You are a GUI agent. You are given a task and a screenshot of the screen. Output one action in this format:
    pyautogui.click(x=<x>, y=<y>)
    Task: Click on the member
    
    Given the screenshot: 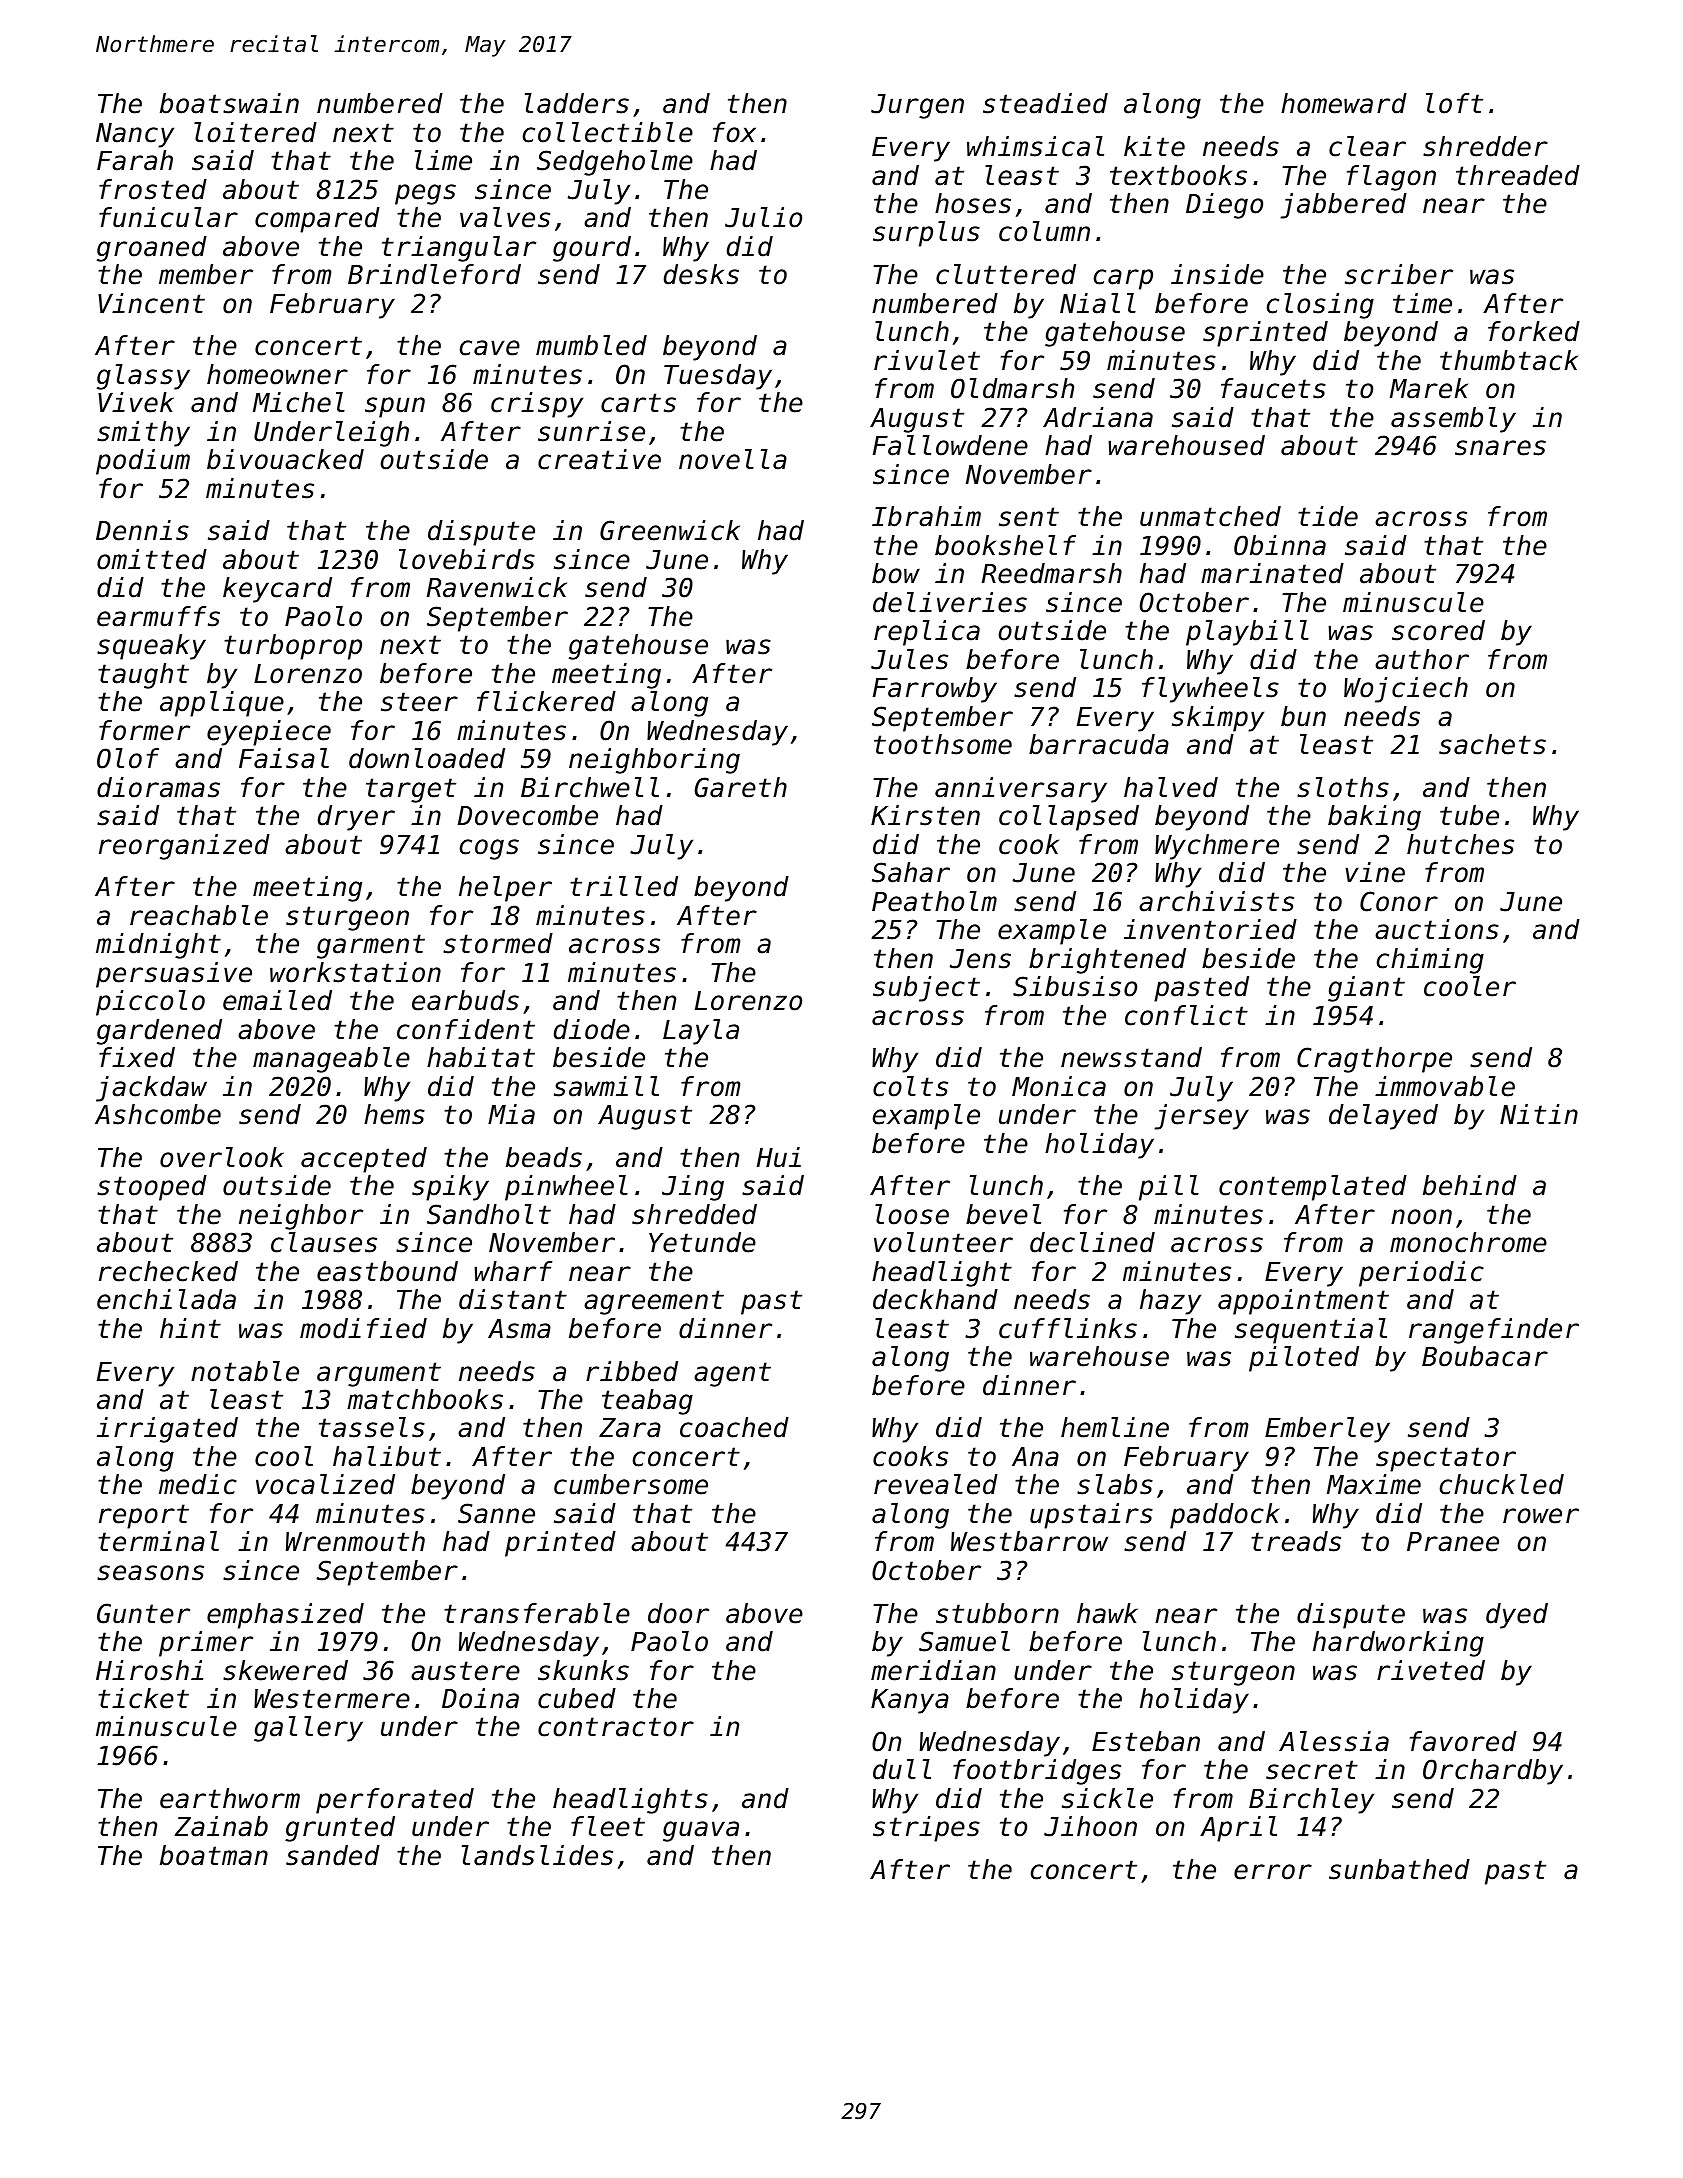 What is the action you would take?
    pyautogui.click(x=206, y=274)
